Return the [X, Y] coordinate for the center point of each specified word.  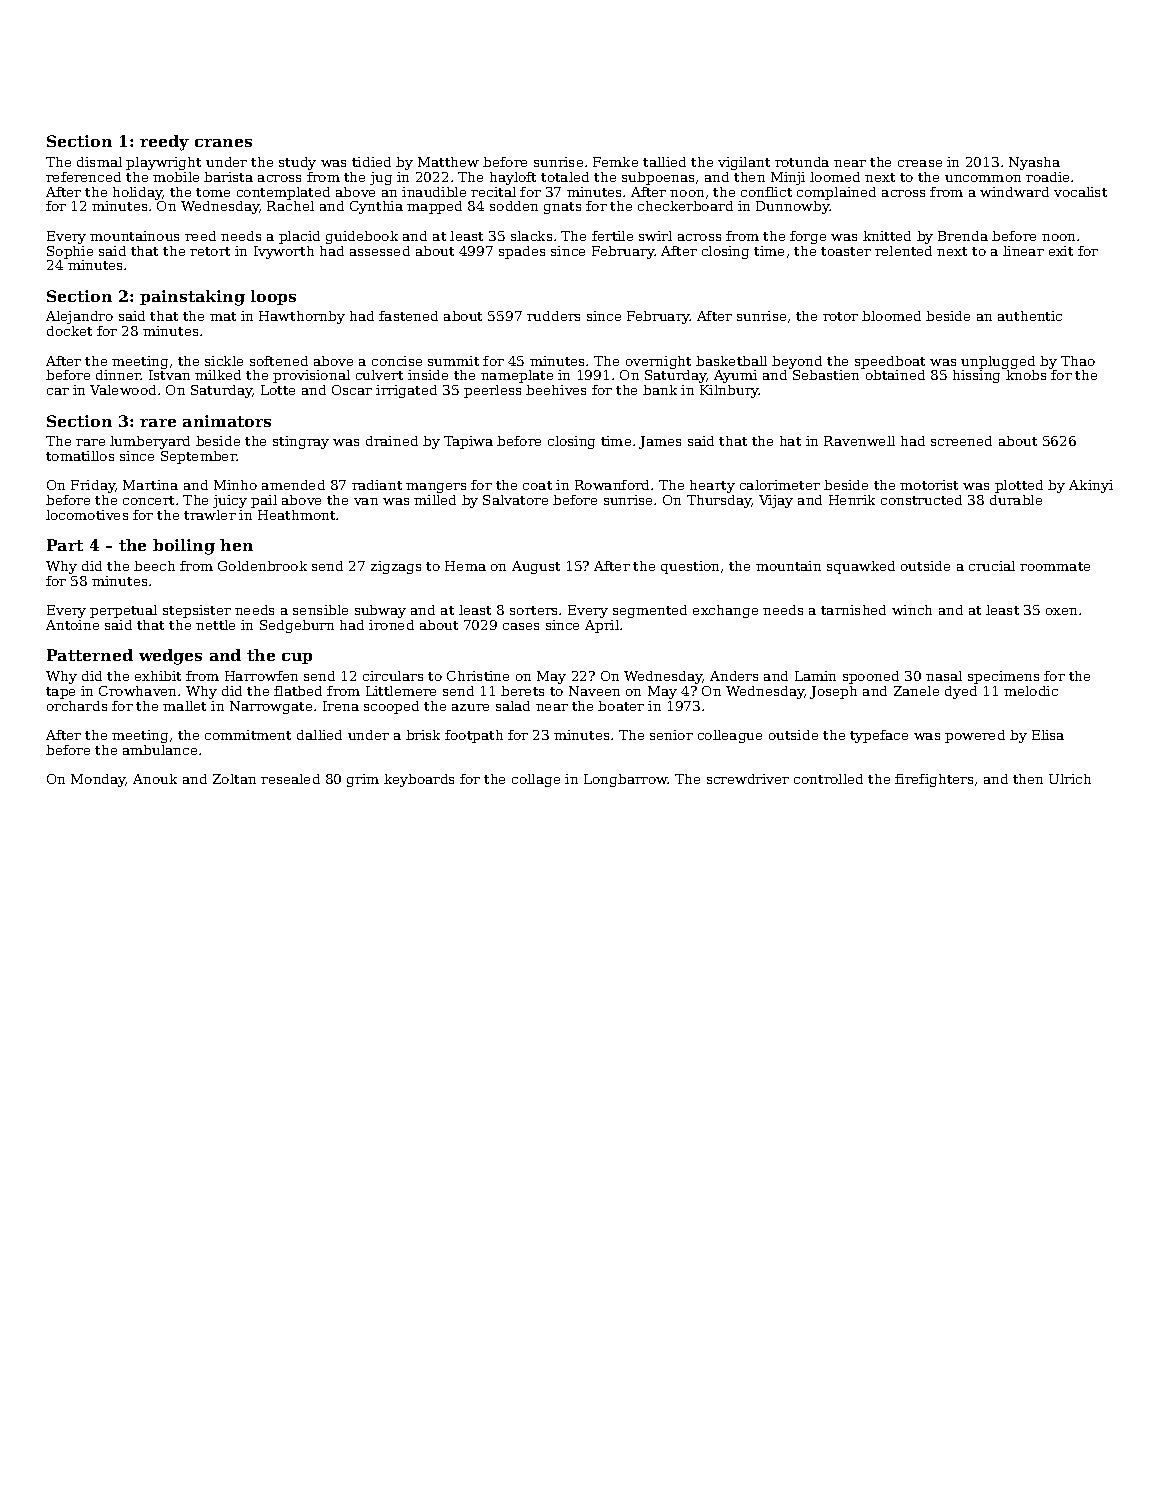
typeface [879, 736]
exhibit [158, 676]
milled [435, 500]
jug [381, 178]
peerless [492, 391]
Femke [615, 162]
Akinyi [1091, 486]
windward [1014, 192]
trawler [210, 515]
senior [671, 735]
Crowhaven [137, 691]
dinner [118, 375]
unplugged [998, 362]
